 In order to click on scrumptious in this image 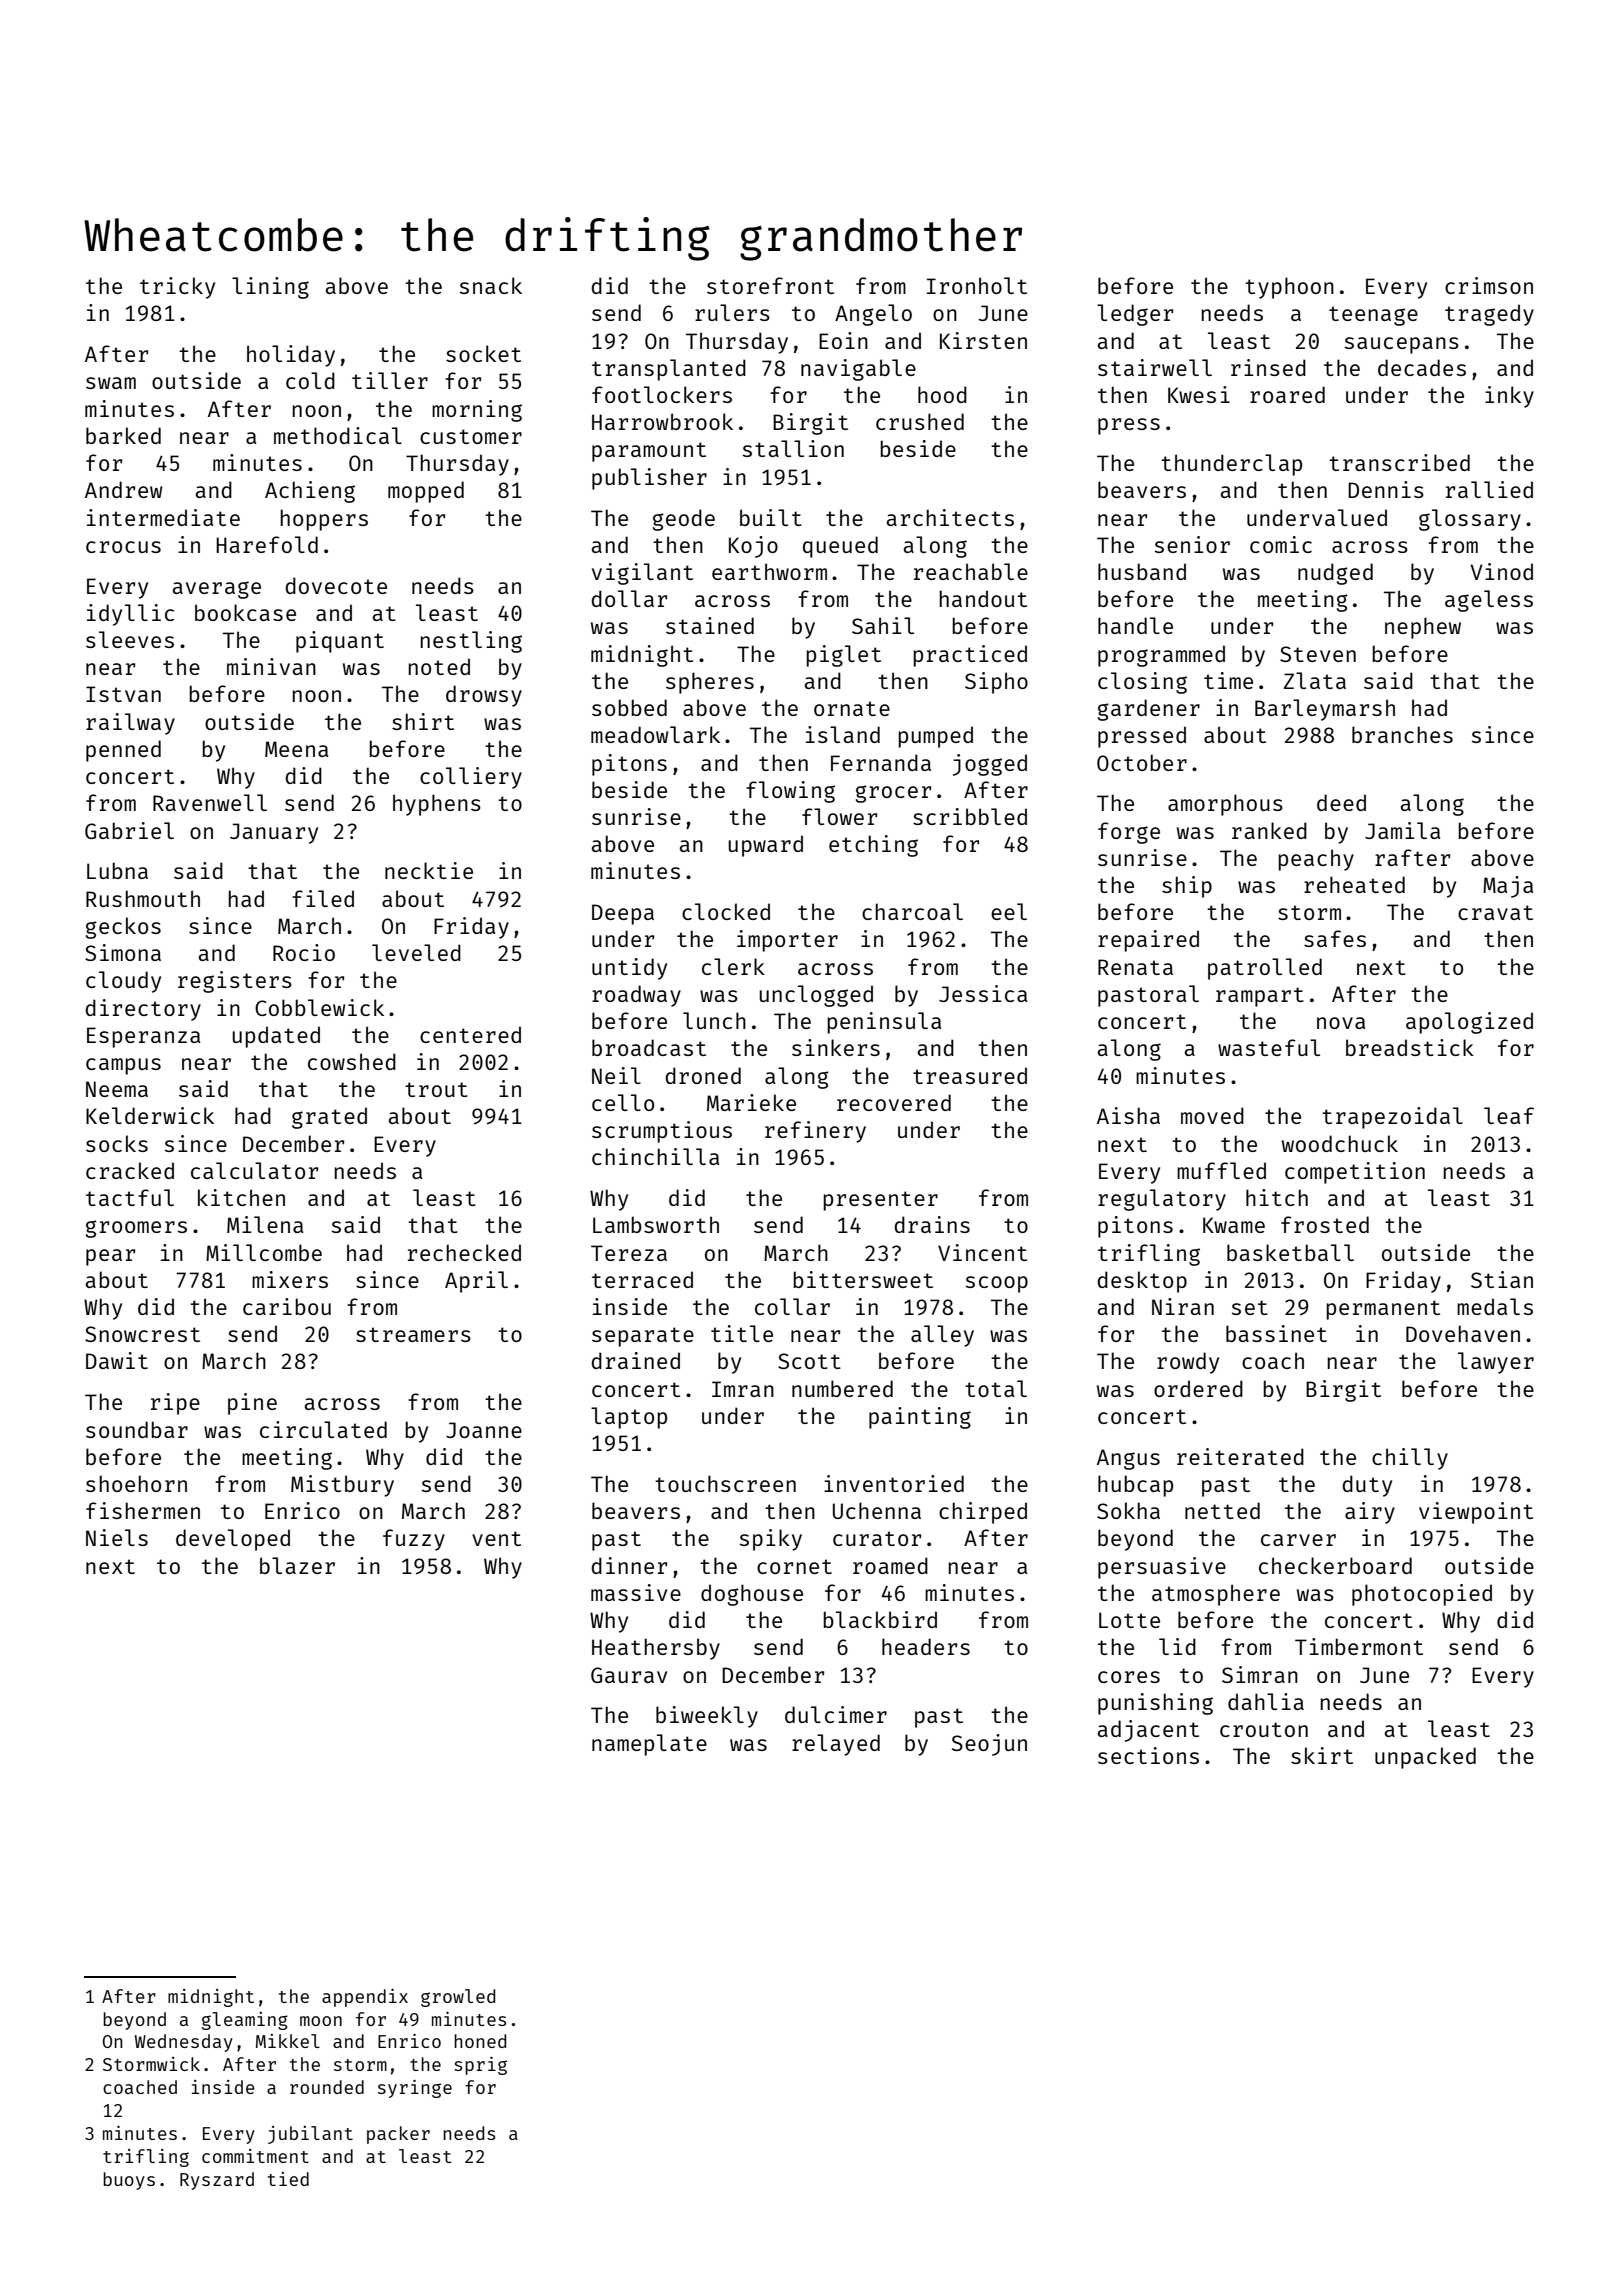, I will do `click(662, 1132)`.
